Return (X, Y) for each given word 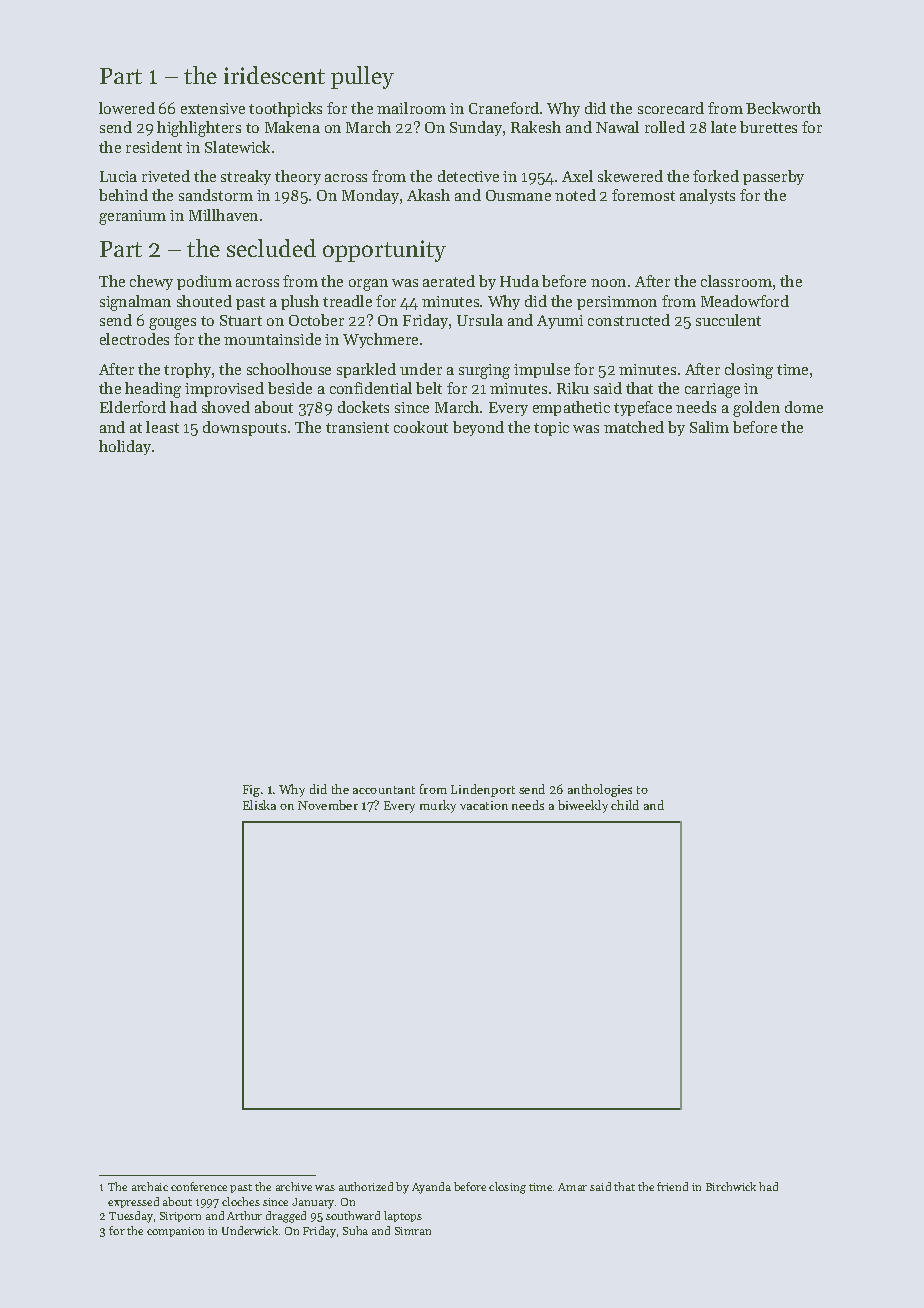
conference (199, 1186)
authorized (366, 1186)
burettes (768, 127)
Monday (370, 196)
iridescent (274, 75)
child (625, 805)
